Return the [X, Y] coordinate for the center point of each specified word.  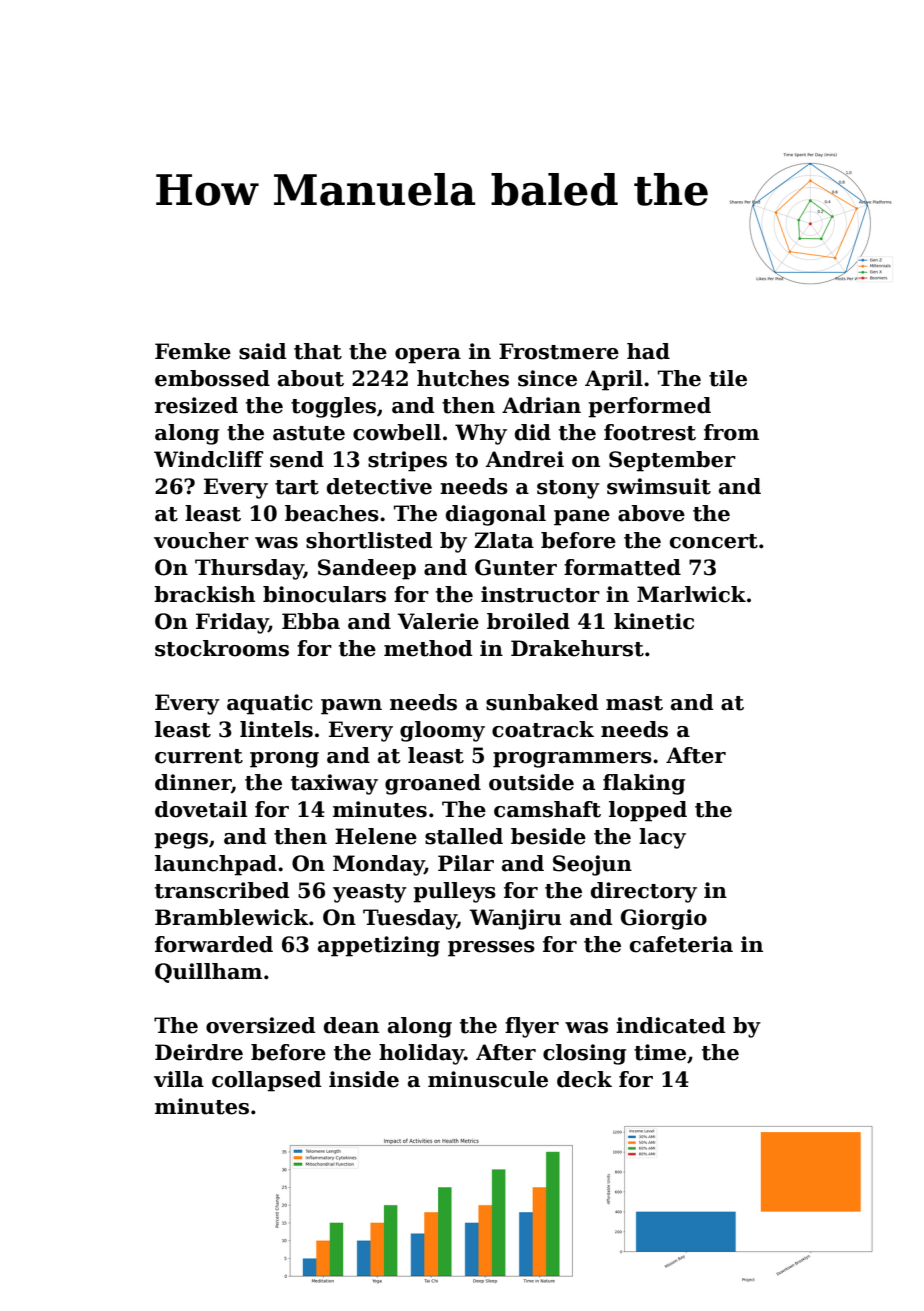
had [648, 351]
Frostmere [559, 351]
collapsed [266, 1081]
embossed [212, 378]
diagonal [496, 515]
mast [634, 703]
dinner [193, 782]
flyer [532, 1027]
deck [584, 1079]
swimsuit [659, 486]
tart [297, 487]
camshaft [547, 809]
